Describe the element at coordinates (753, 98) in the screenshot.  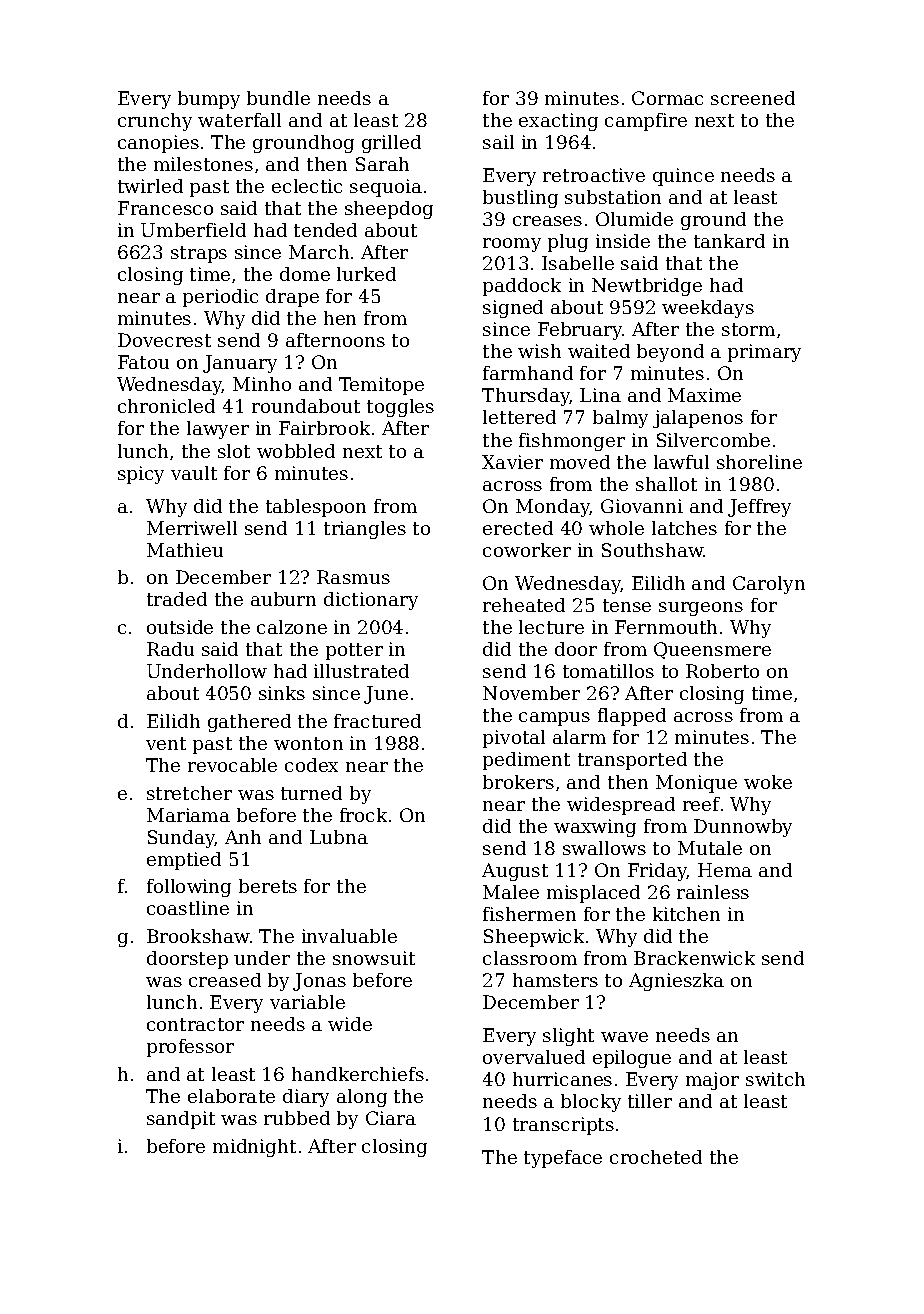
I see `screened` at that location.
